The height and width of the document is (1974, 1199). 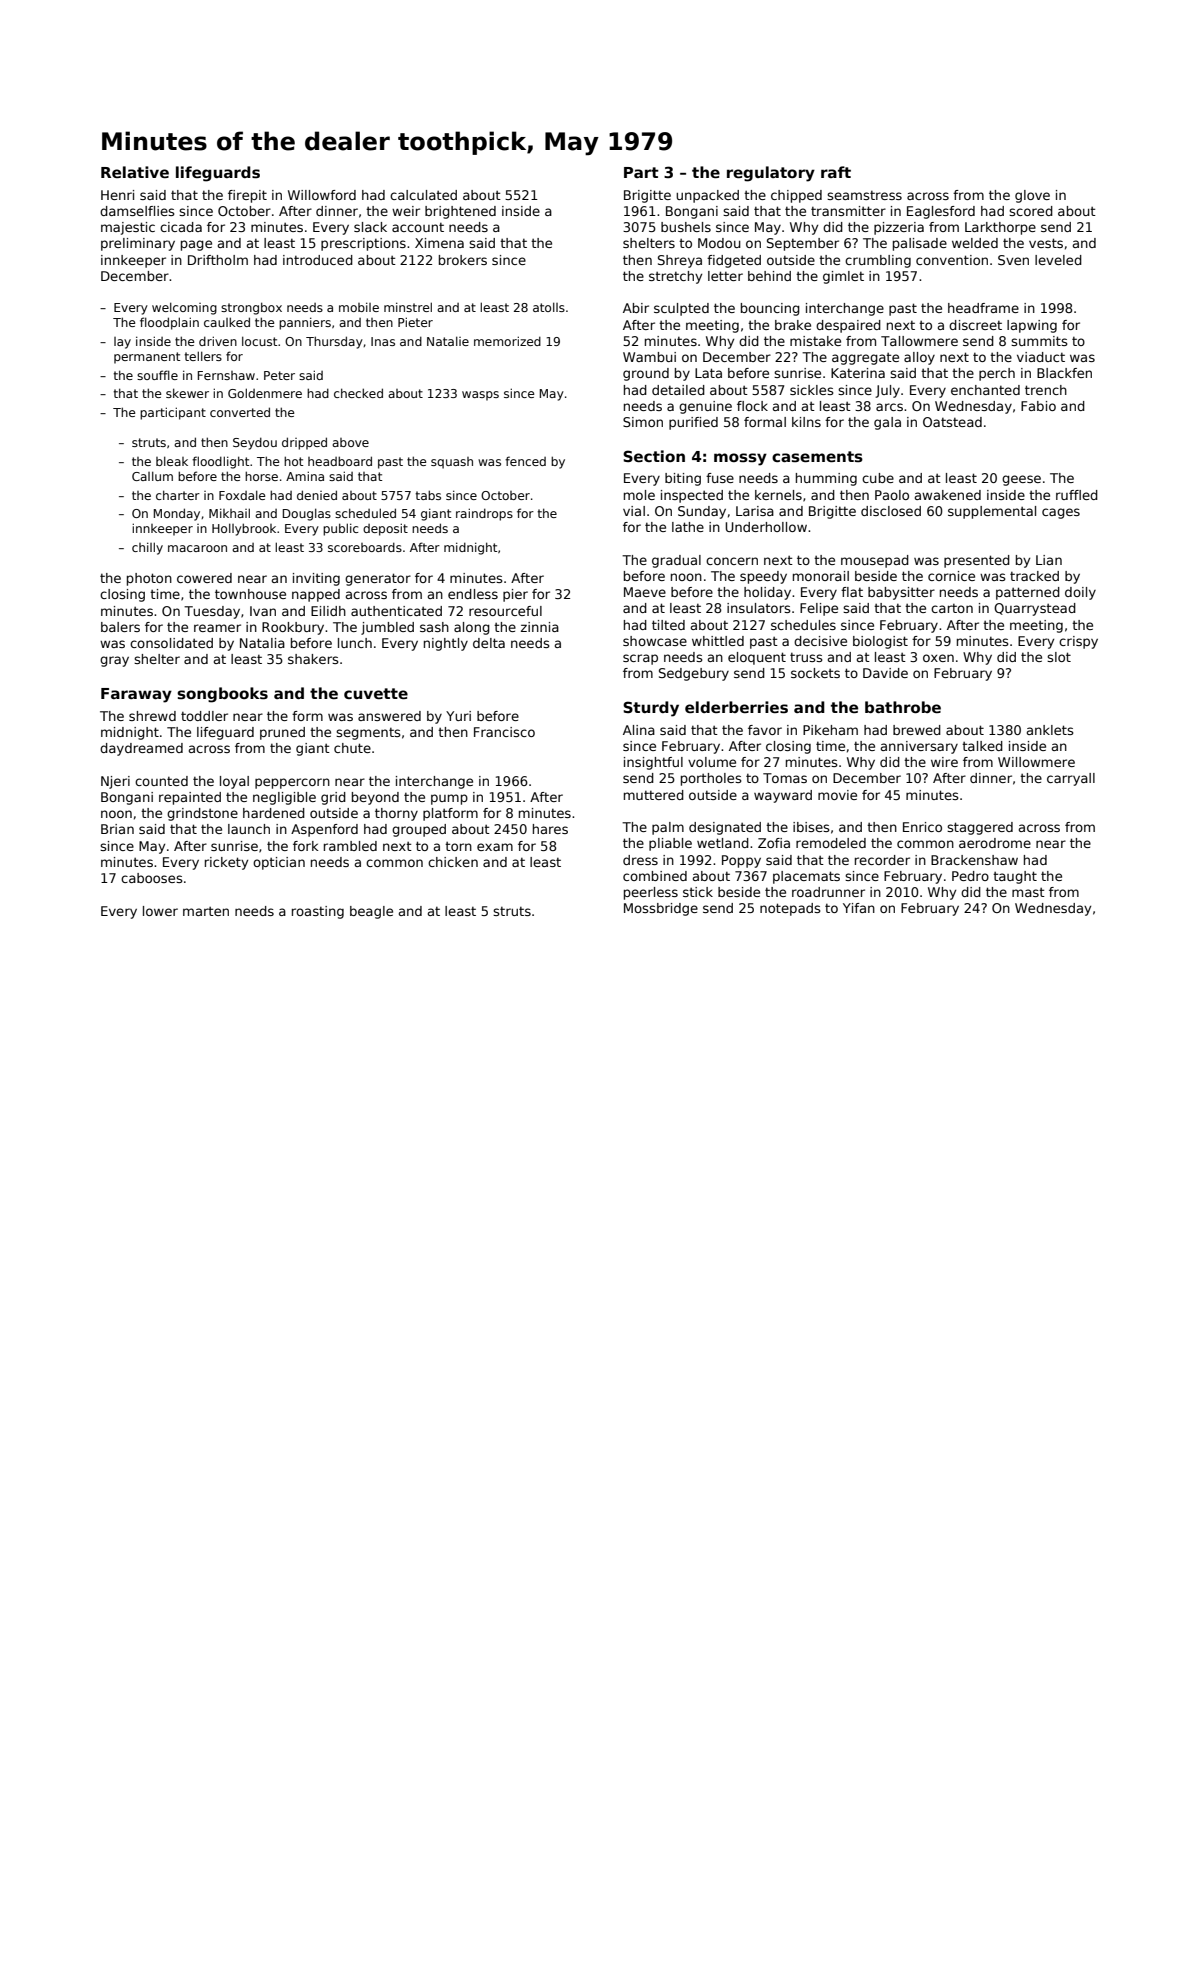 What do you see at coordinates (1031, 211) in the document?
I see `scored` at bounding box center [1031, 211].
